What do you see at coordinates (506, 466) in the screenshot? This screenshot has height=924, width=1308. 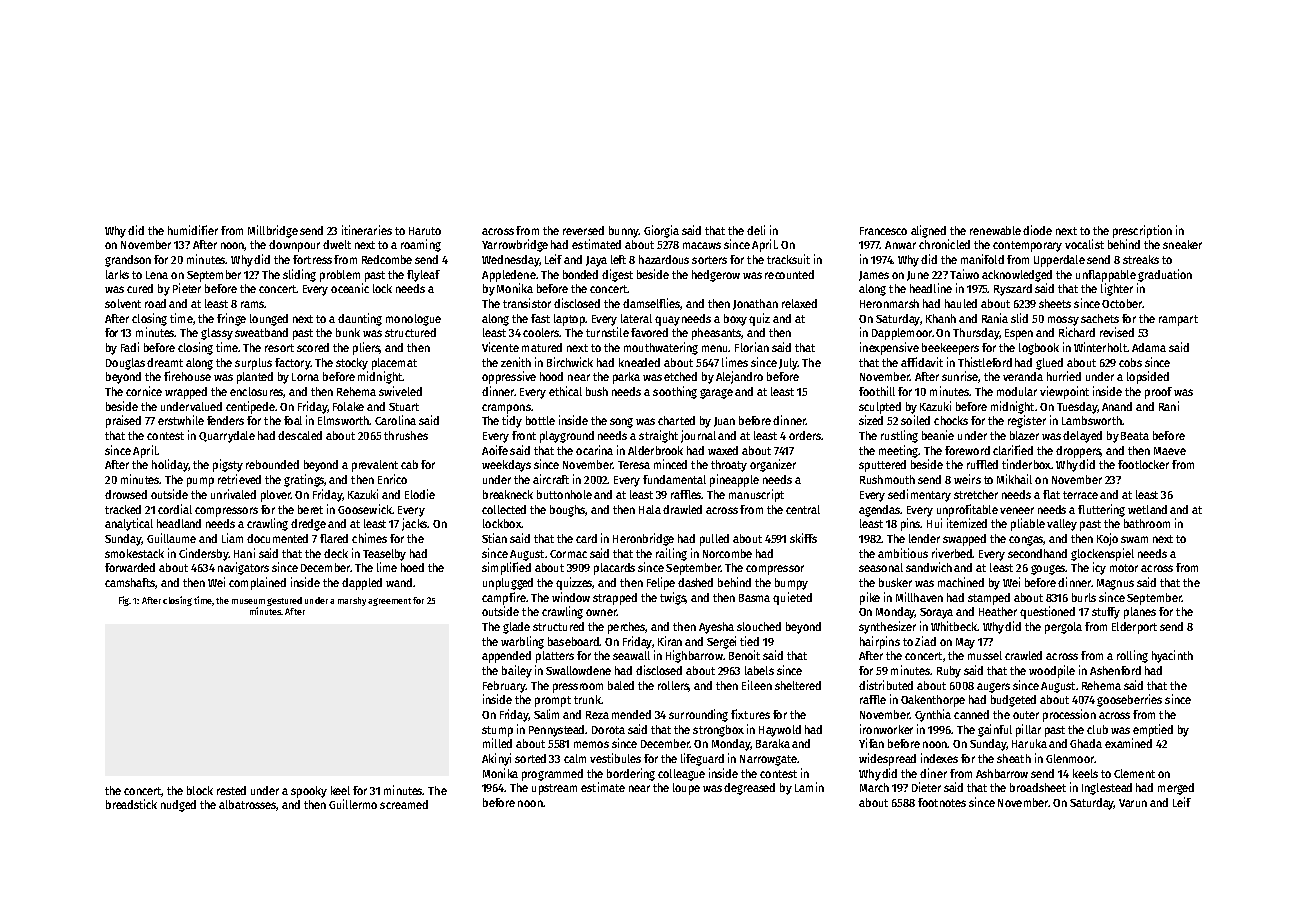 I see `weekdays` at bounding box center [506, 466].
